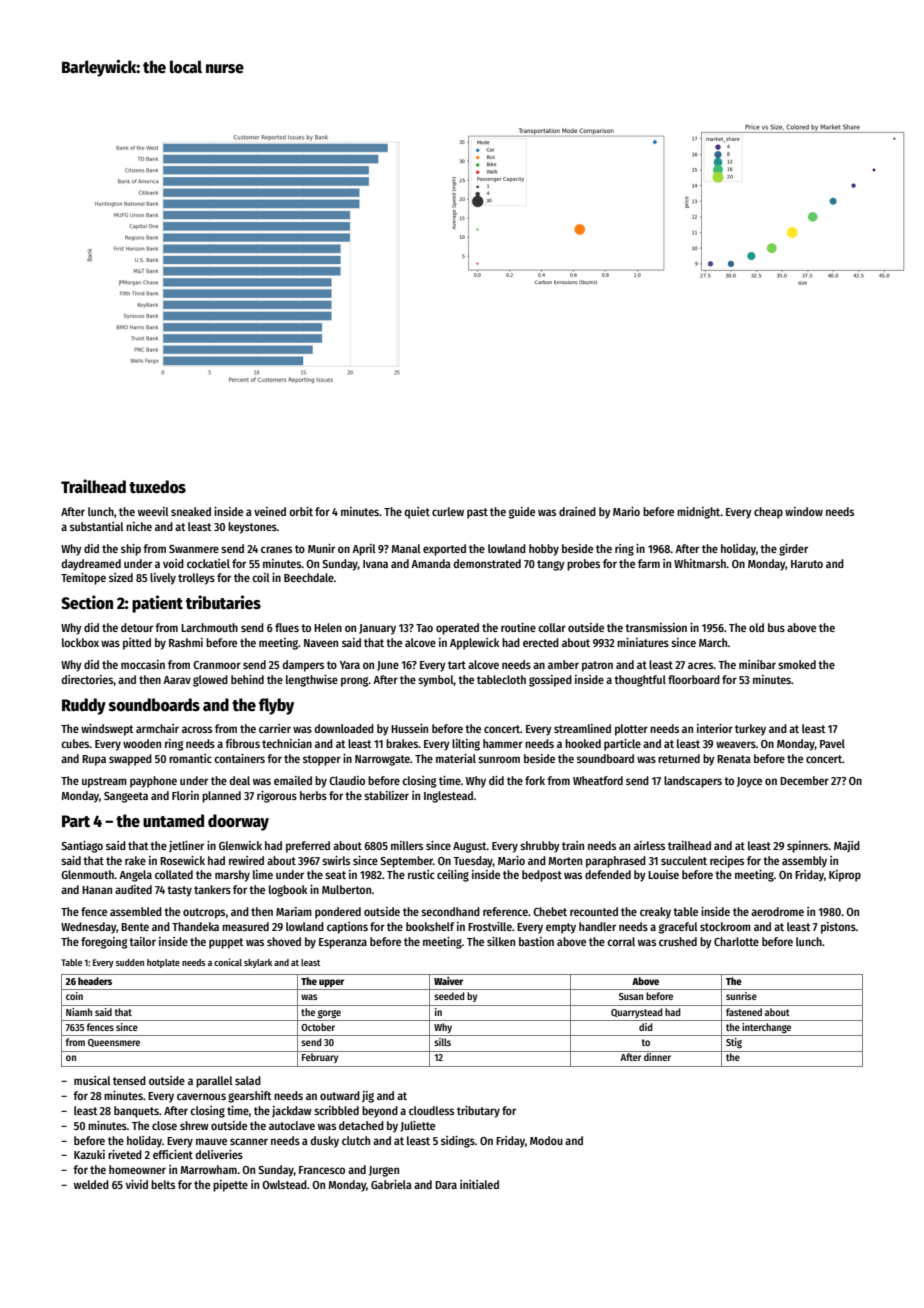 This image has height=1308, width=924. Describe the element at coordinates (807, 564) in the image. I see `Haruto` at that location.
